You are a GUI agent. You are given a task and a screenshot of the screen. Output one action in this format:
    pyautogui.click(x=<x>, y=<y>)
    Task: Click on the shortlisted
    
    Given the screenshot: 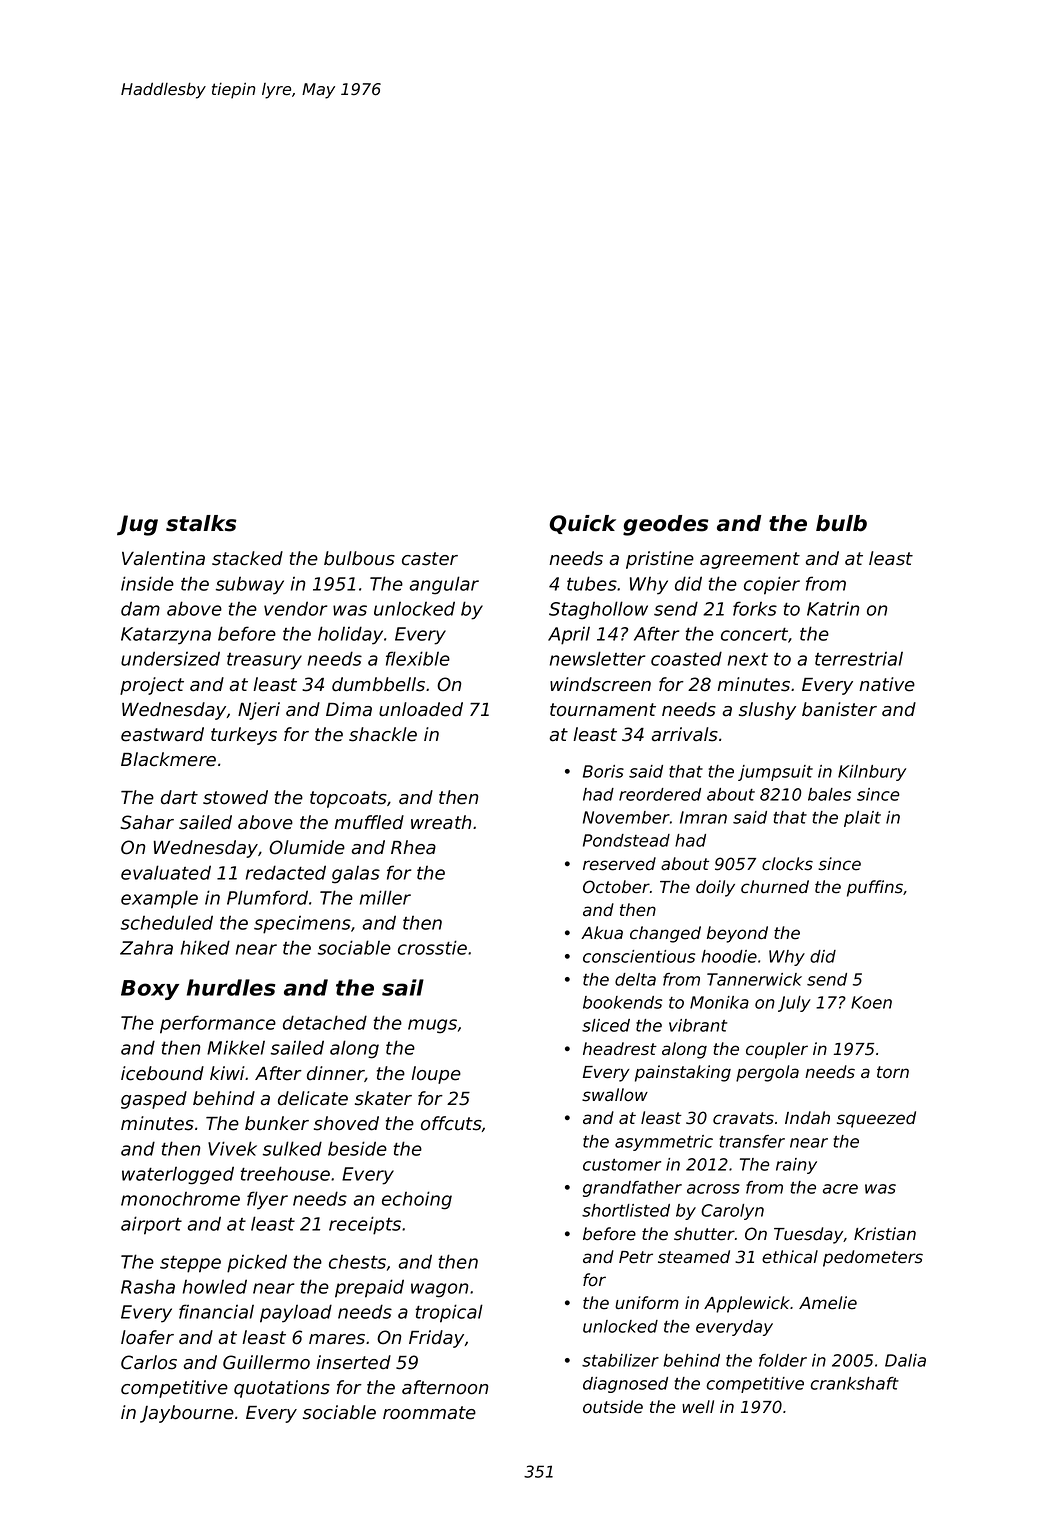 What is the action you would take?
    pyautogui.click(x=626, y=1210)
